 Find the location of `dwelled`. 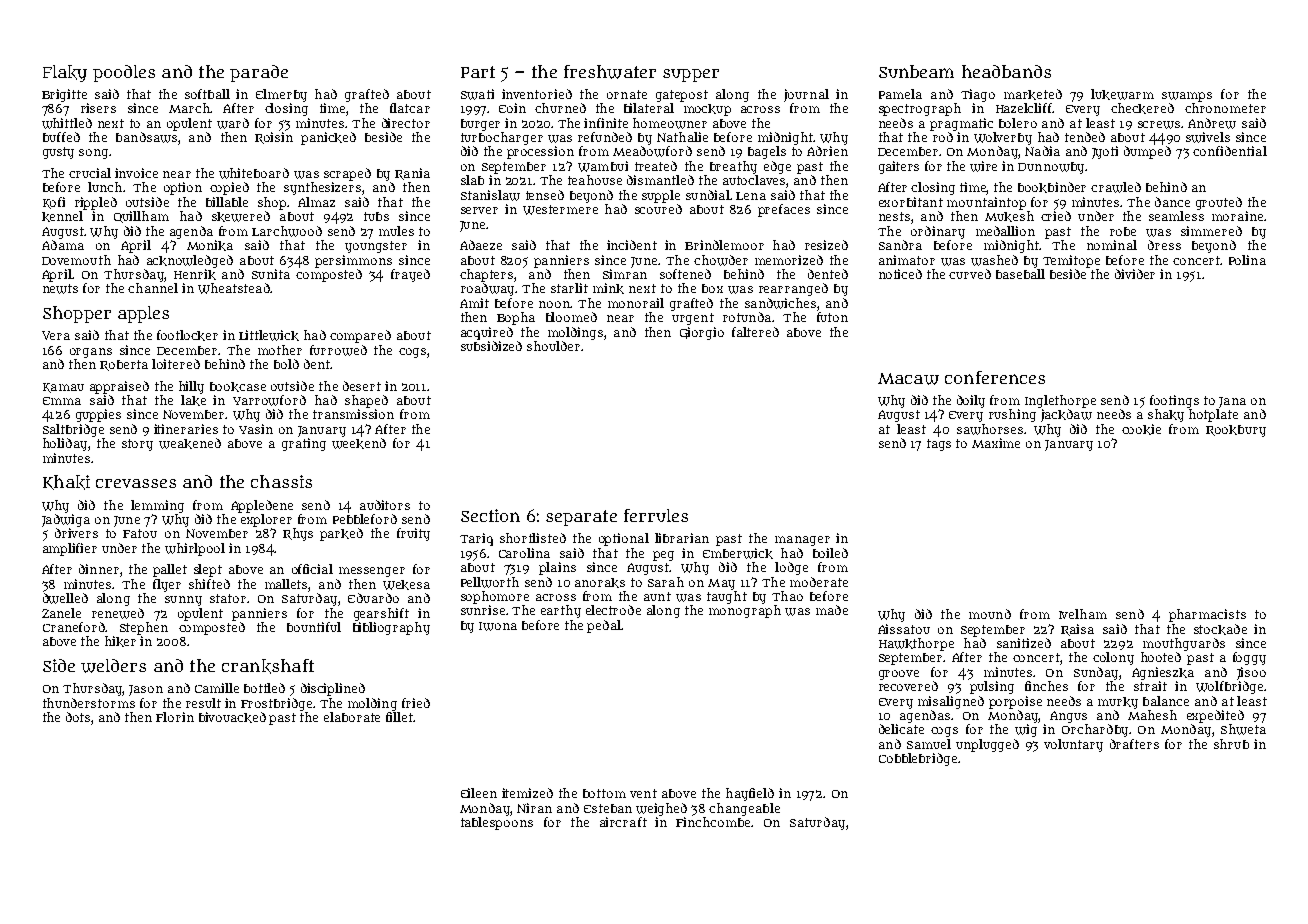

dwelled is located at coordinates (65, 598).
